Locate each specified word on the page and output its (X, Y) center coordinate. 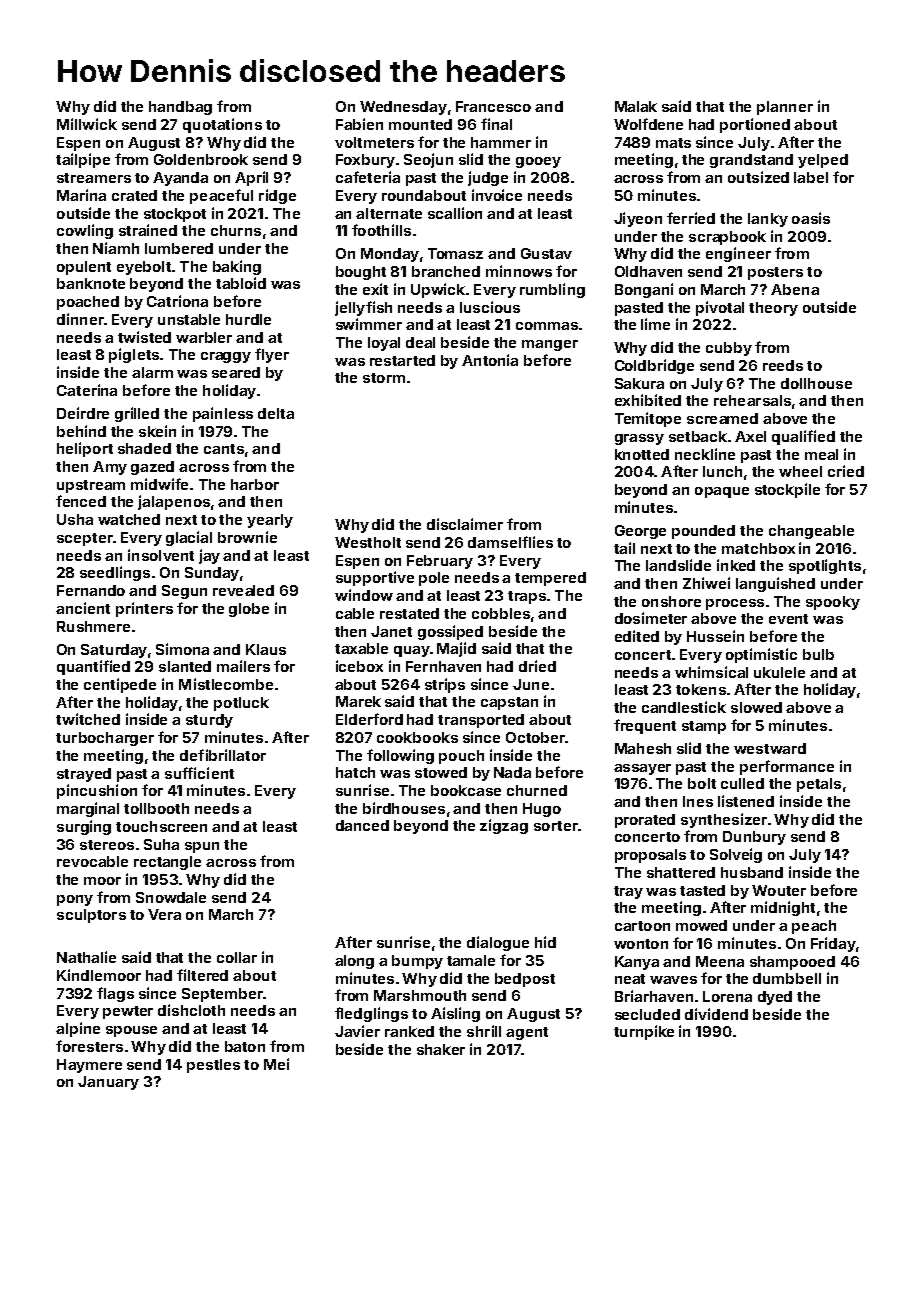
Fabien (359, 124)
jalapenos (174, 502)
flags (115, 994)
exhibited (648, 400)
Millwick (87, 124)
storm (384, 378)
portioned (755, 125)
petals (819, 785)
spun (202, 847)
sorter (556, 826)
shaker (441, 1049)
